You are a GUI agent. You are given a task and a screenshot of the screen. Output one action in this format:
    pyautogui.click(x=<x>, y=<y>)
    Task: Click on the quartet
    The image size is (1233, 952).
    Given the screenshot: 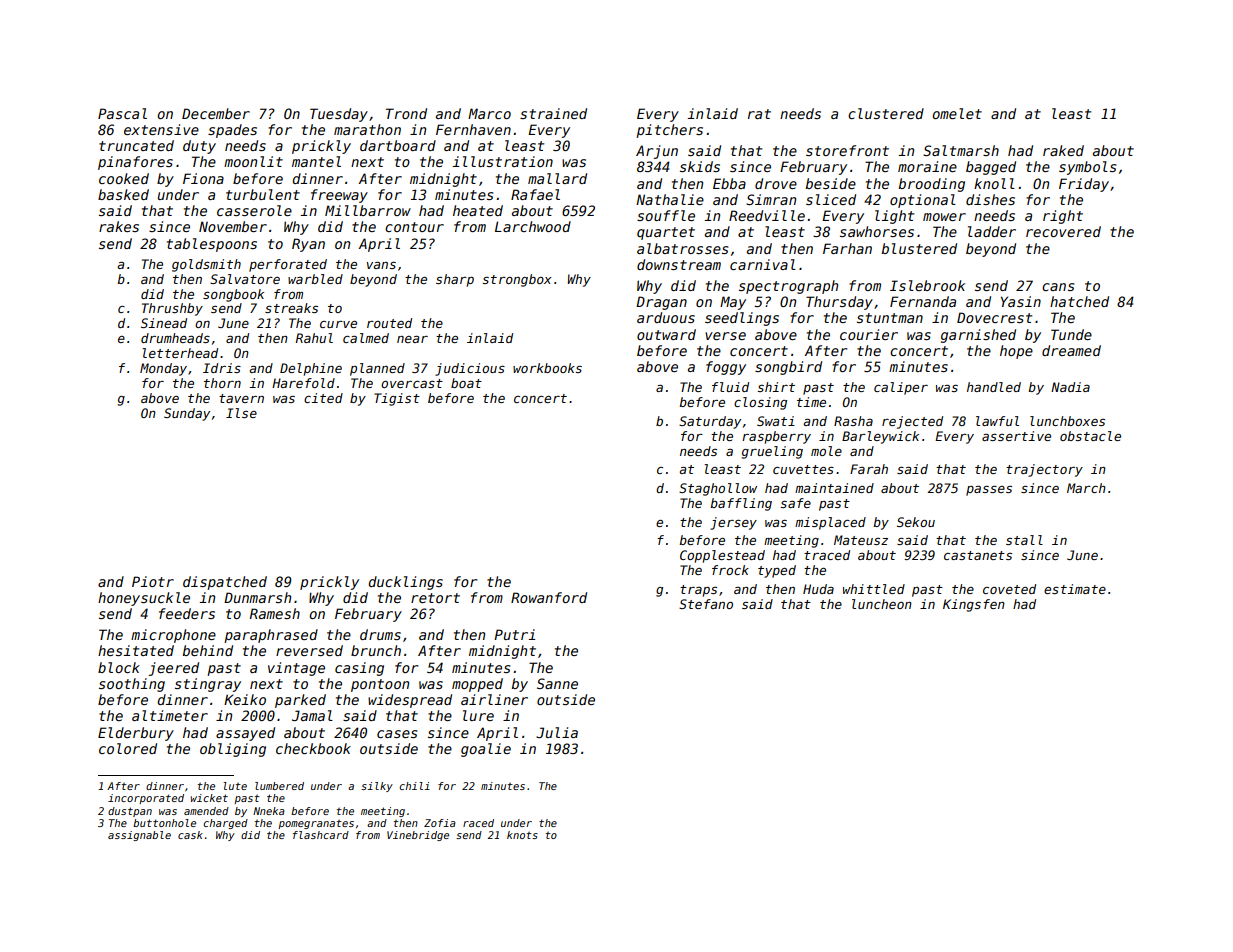 What is the action you would take?
    pyautogui.click(x=666, y=233)
